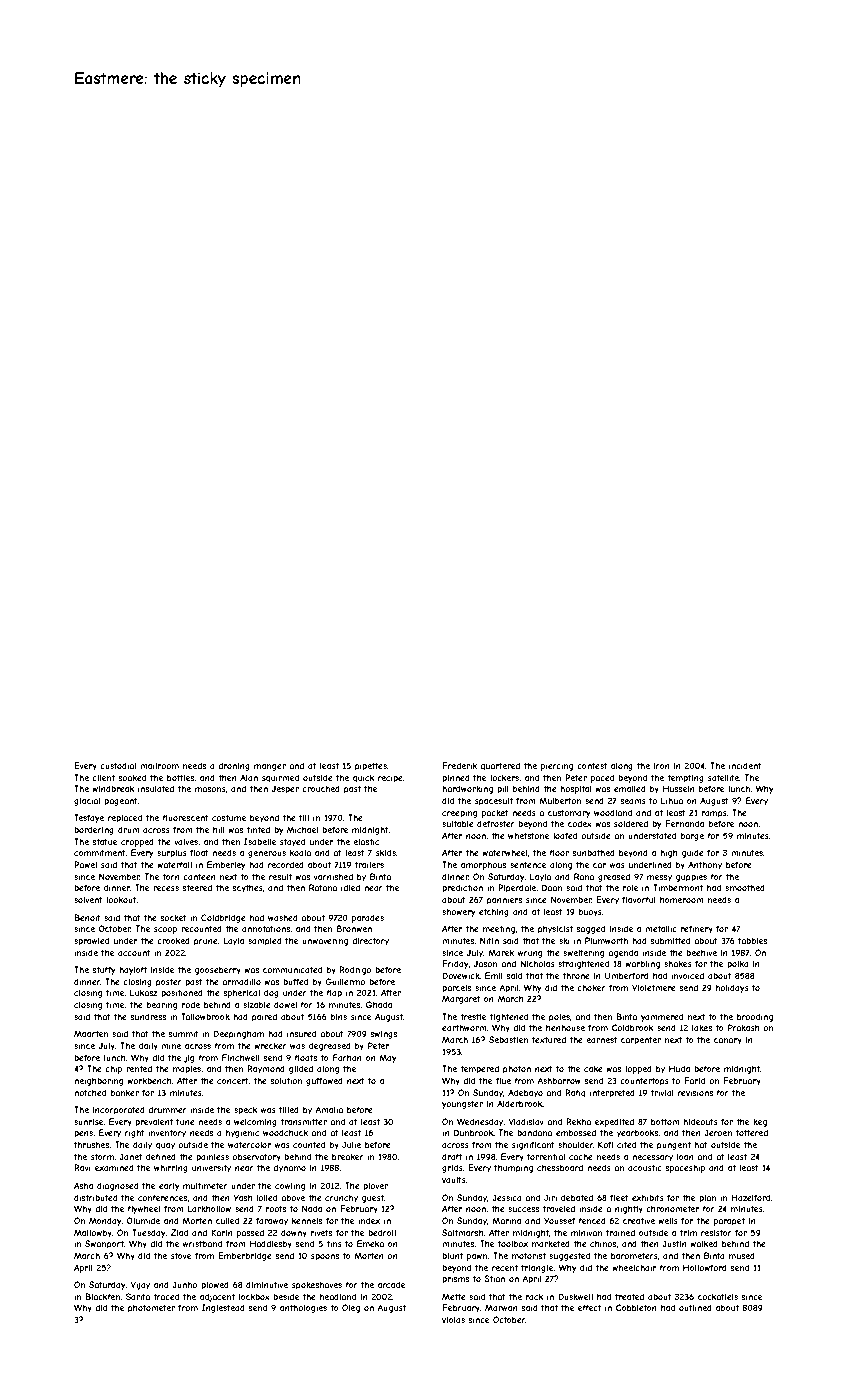 This screenshot has width=849, height=1400. I want to click on Emberley, so click(226, 865).
